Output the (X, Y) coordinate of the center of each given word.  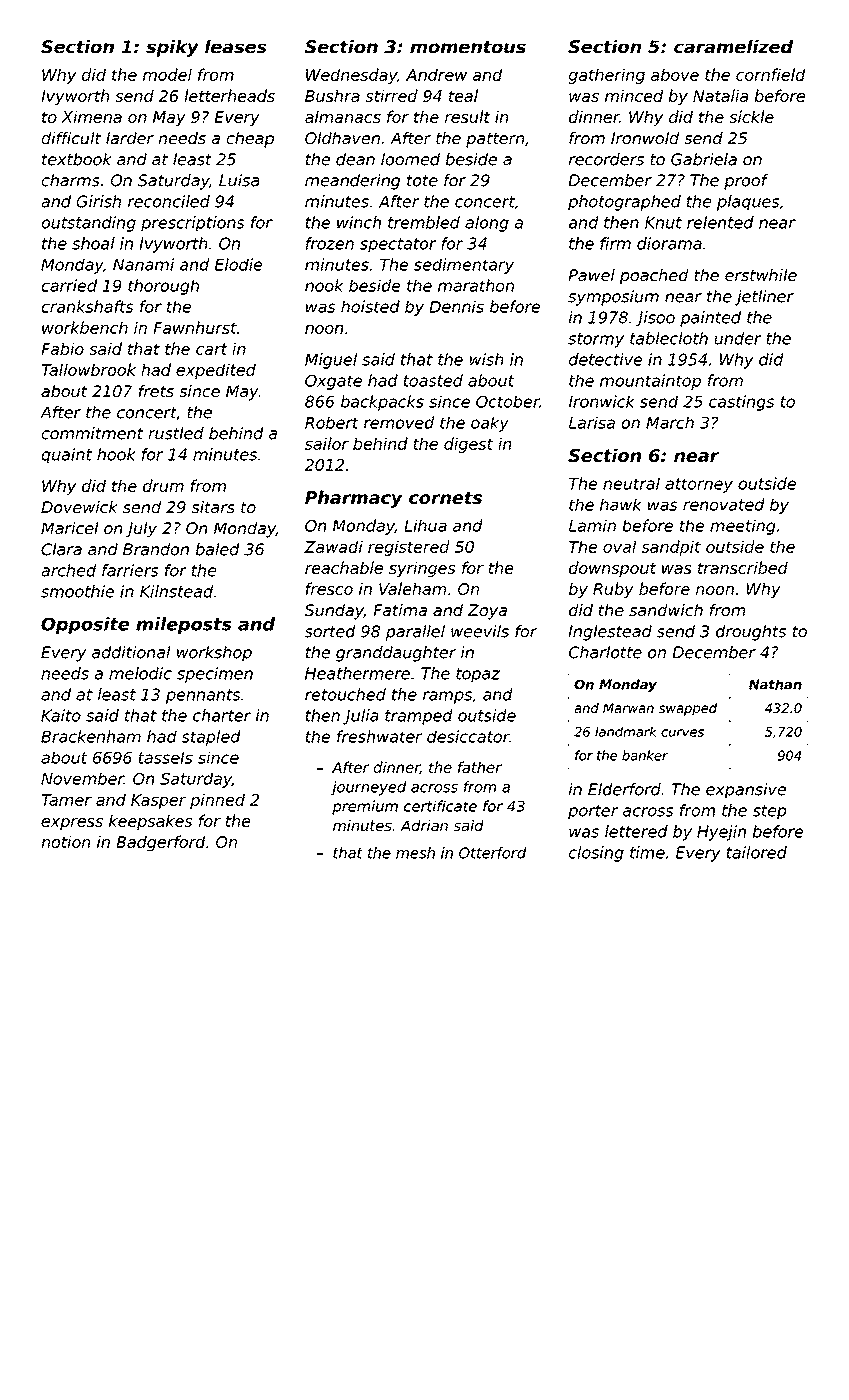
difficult (71, 138)
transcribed (743, 567)
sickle (751, 116)
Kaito (61, 715)
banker (645, 755)
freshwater (380, 736)
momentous (468, 47)
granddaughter (396, 654)
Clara (61, 549)
